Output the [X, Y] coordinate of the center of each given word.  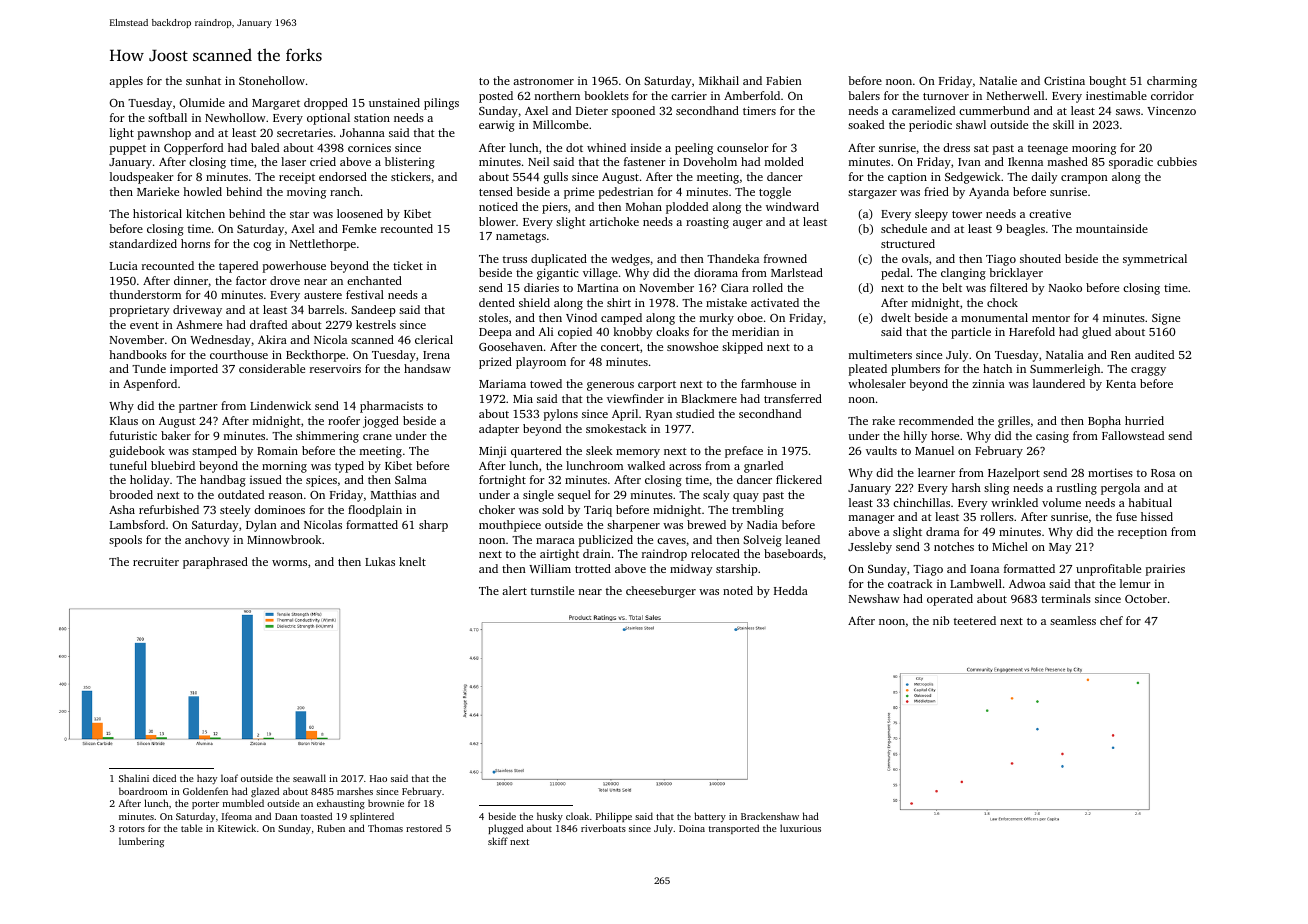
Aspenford [150, 385]
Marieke [158, 191]
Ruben [331, 828]
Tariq [598, 511]
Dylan [261, 526]
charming [1172, 82]
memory [638, 453]
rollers [997, 516]
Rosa [1163, 473]
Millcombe [560, 124]
